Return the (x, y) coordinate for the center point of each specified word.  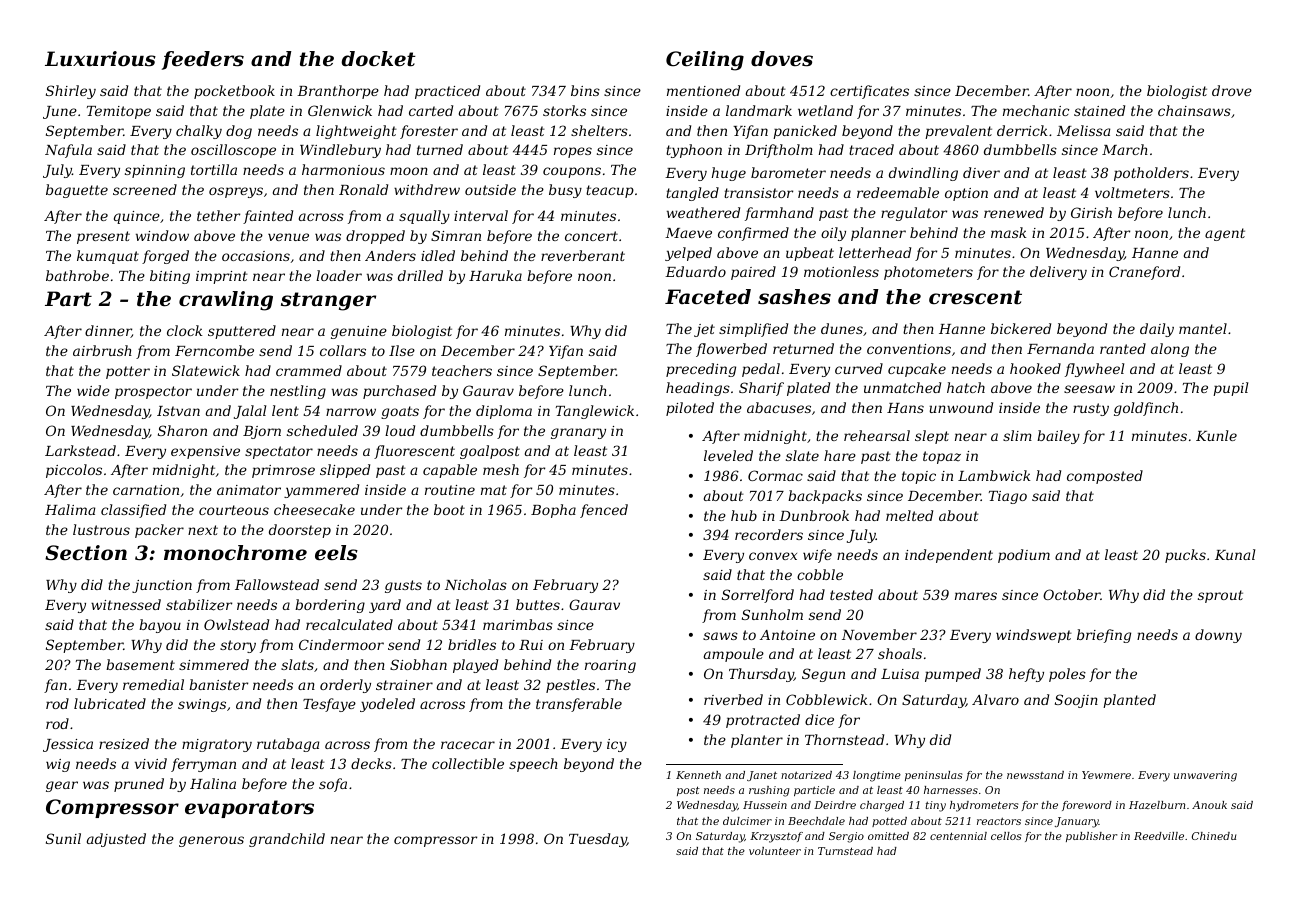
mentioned (703, 90)
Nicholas (476, 584)
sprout (1220, 596)
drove (1232, 90)
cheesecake (314, 509)
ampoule (734, 655)
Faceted (708, 297)
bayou (160, 626)
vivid (151, 763)
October (1072, 594)
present (103, 237)
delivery (1058, 273)
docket (378, 59)
